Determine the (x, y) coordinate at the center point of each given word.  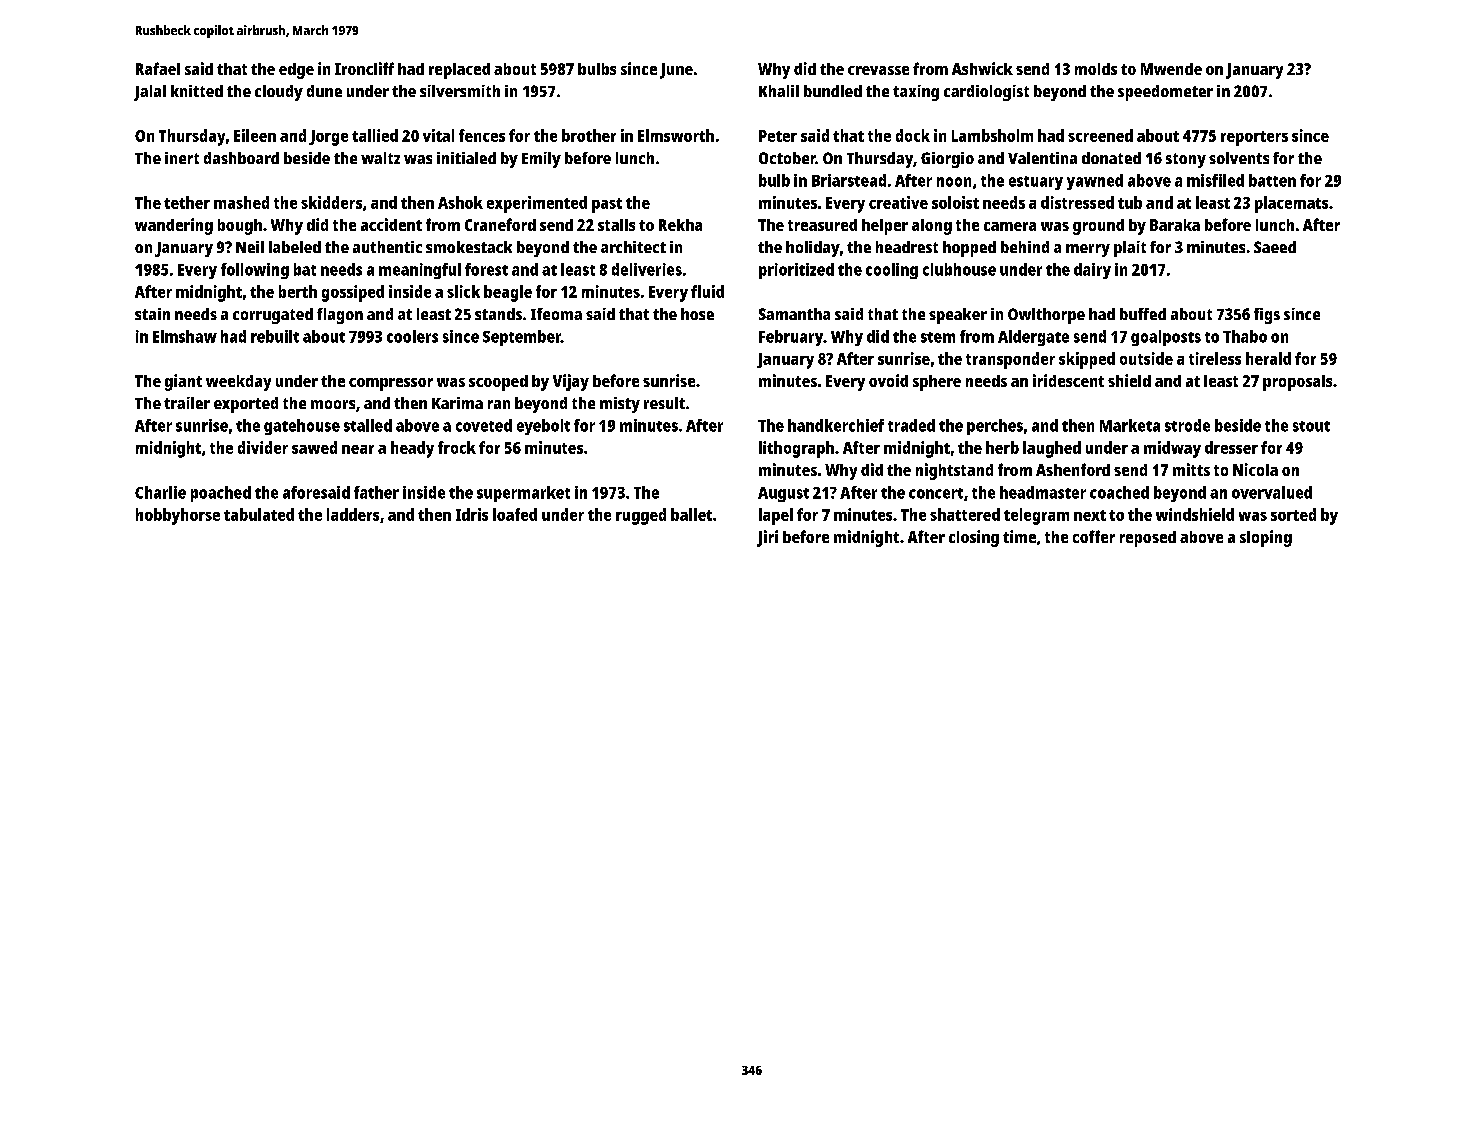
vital (438, 135)
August (783, 494)
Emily (541, 160)
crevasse (878, 70)
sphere (937, 383)
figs (1267, 316)
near (358, 449)
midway (1172, 449)
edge (296, 71)
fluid (707, 291)
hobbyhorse (178, 516)
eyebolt (543, 427)
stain (152, 314)
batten (1272, 180)
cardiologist (986, 93)
